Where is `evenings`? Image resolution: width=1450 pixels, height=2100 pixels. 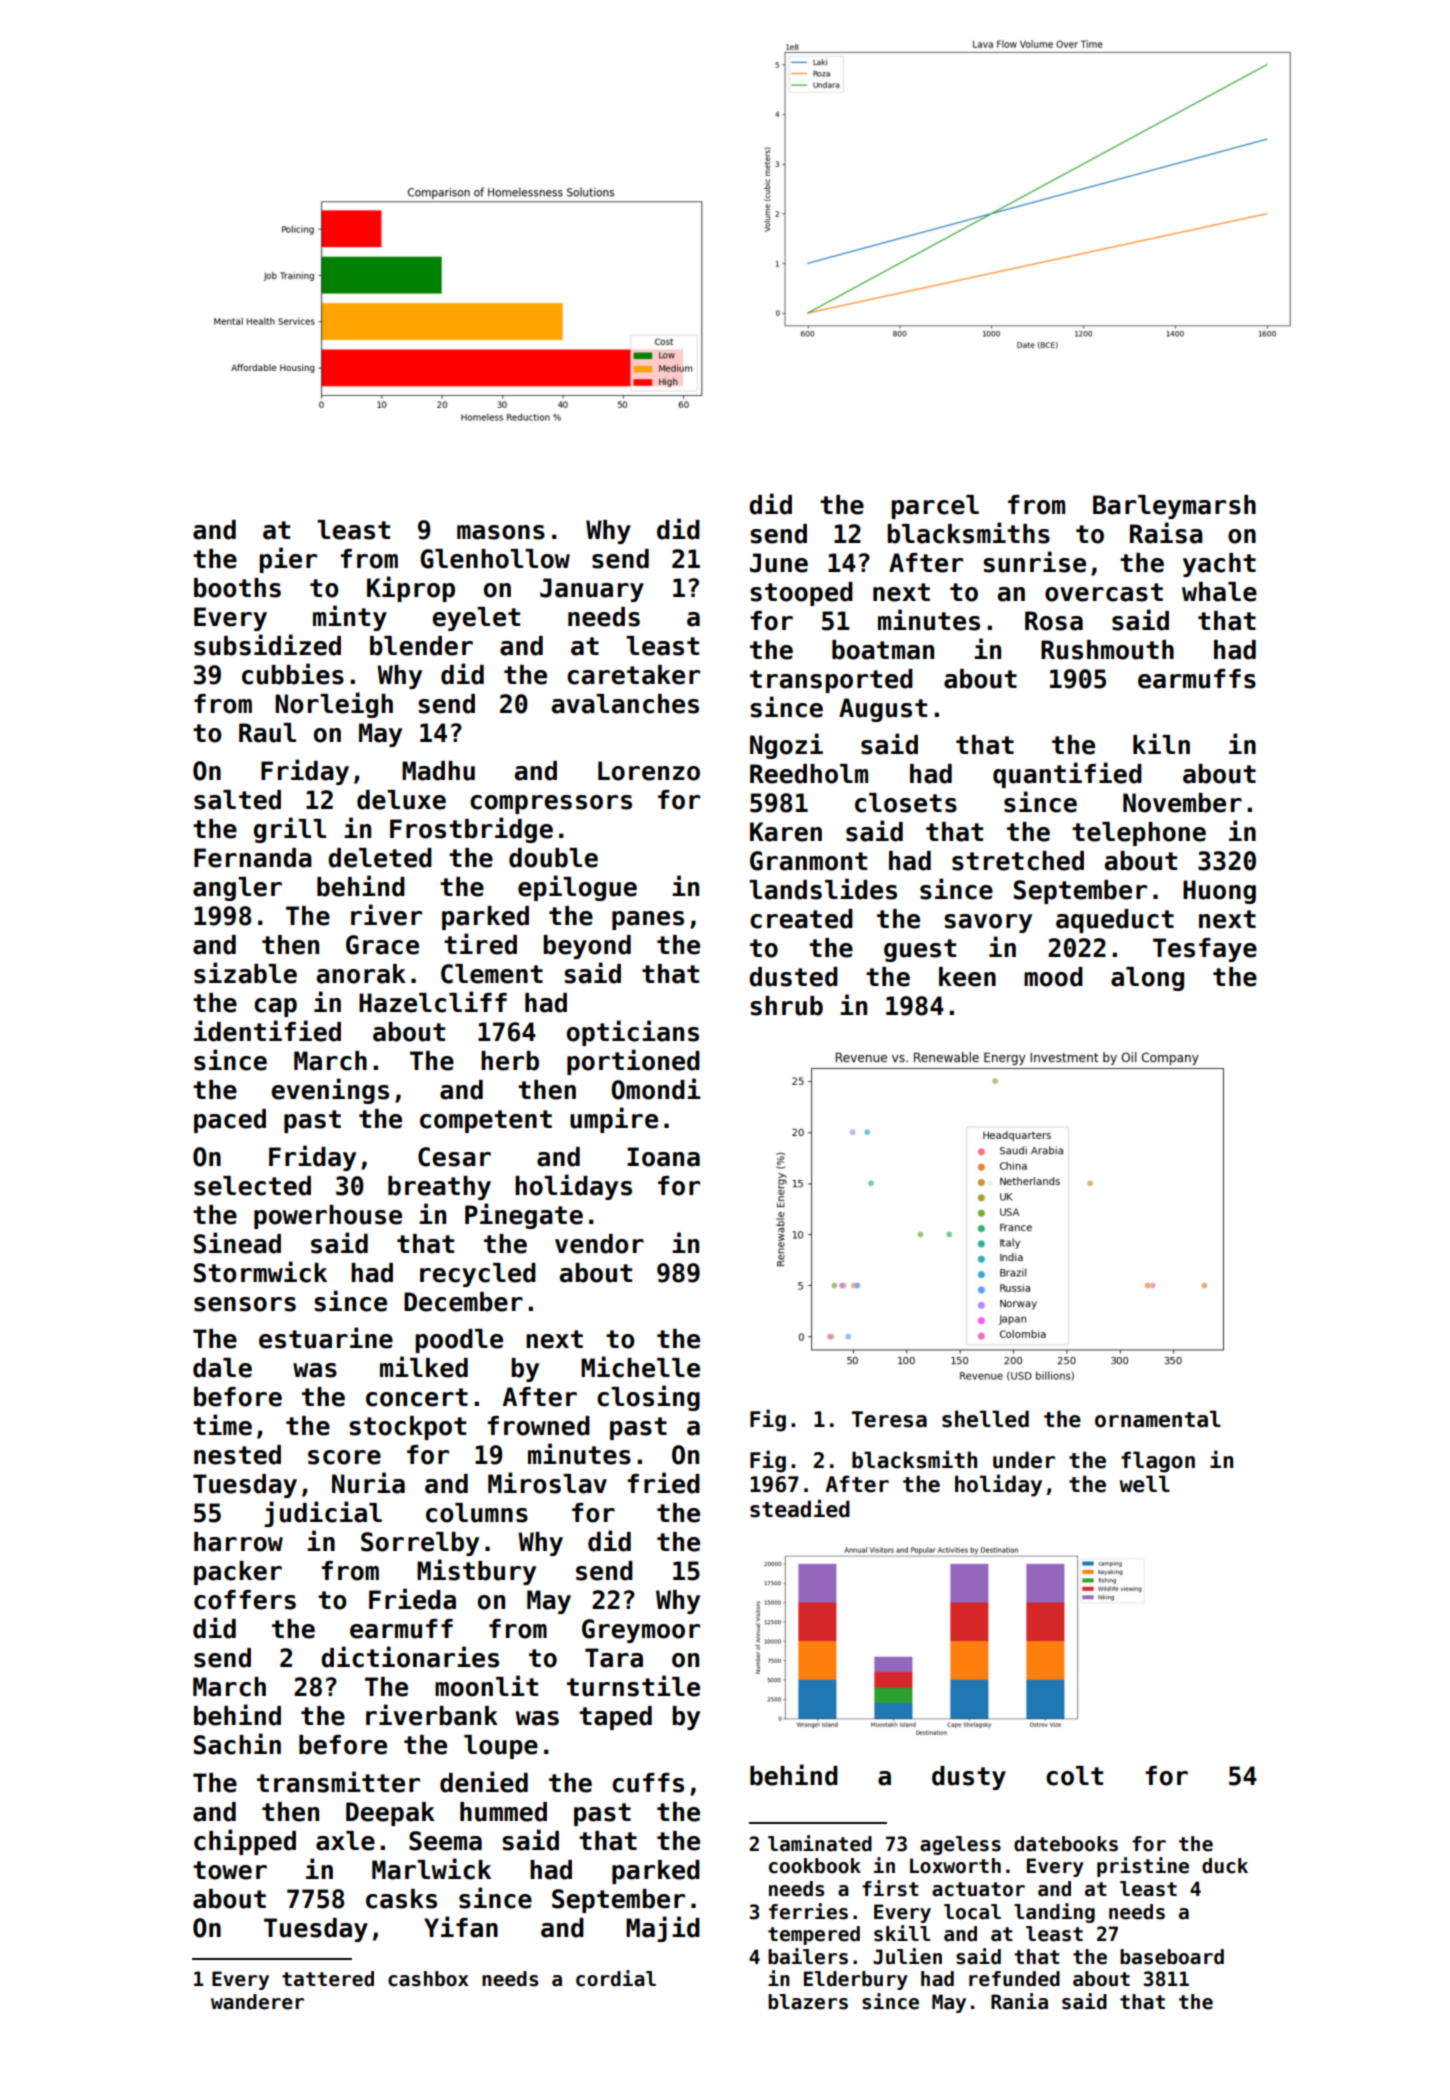
evenings is located at coordinates (330, 1091).
